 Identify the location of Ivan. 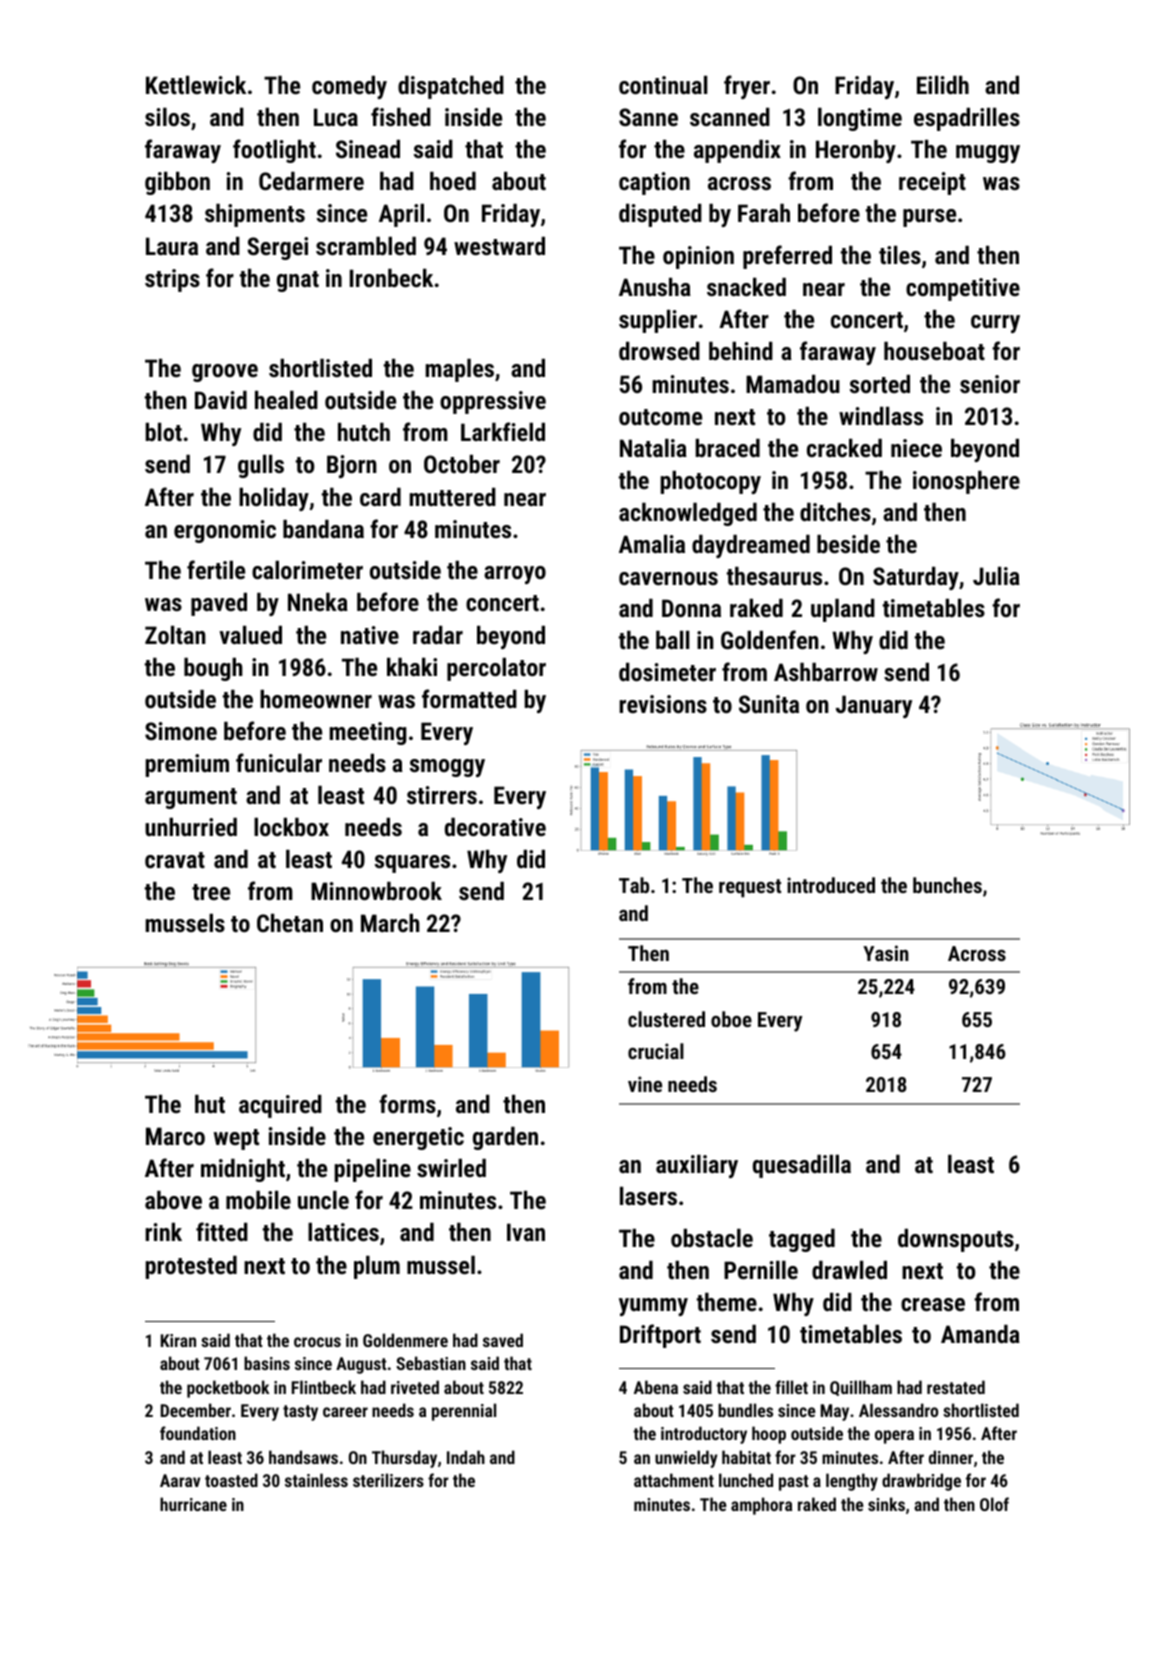
(526, 1232).
